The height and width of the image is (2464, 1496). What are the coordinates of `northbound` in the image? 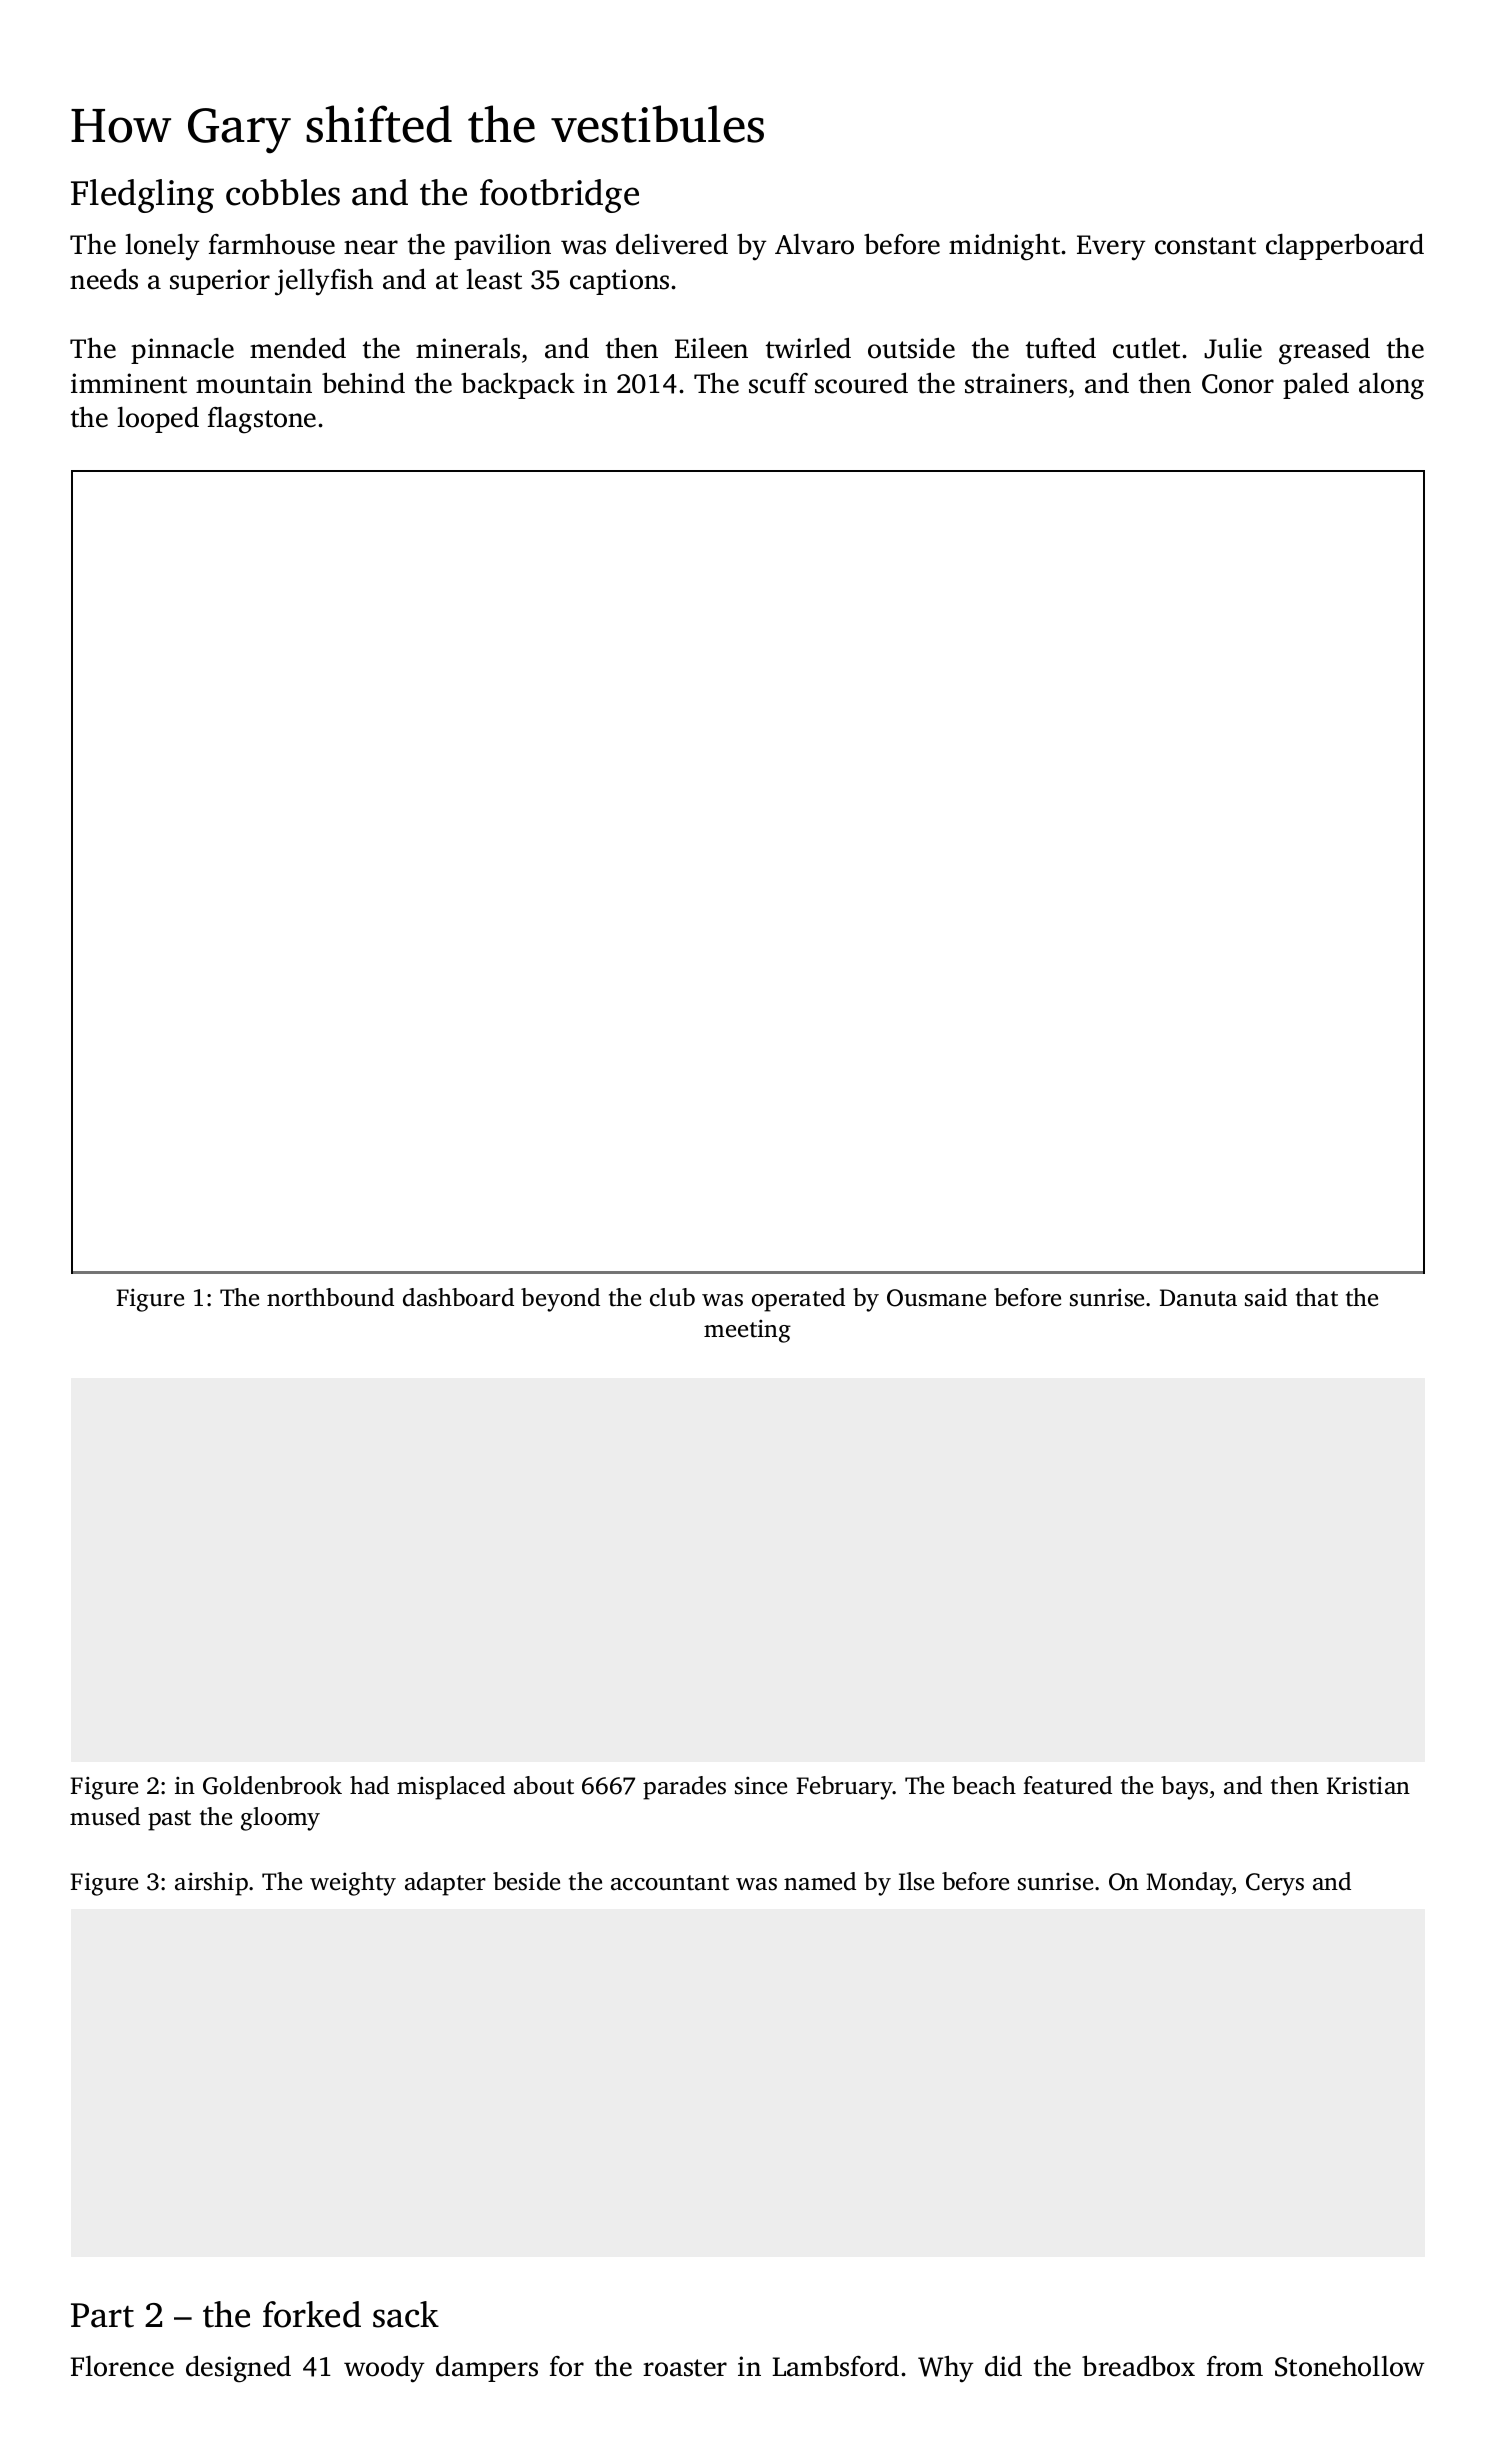 It's located at (330, 1297).
